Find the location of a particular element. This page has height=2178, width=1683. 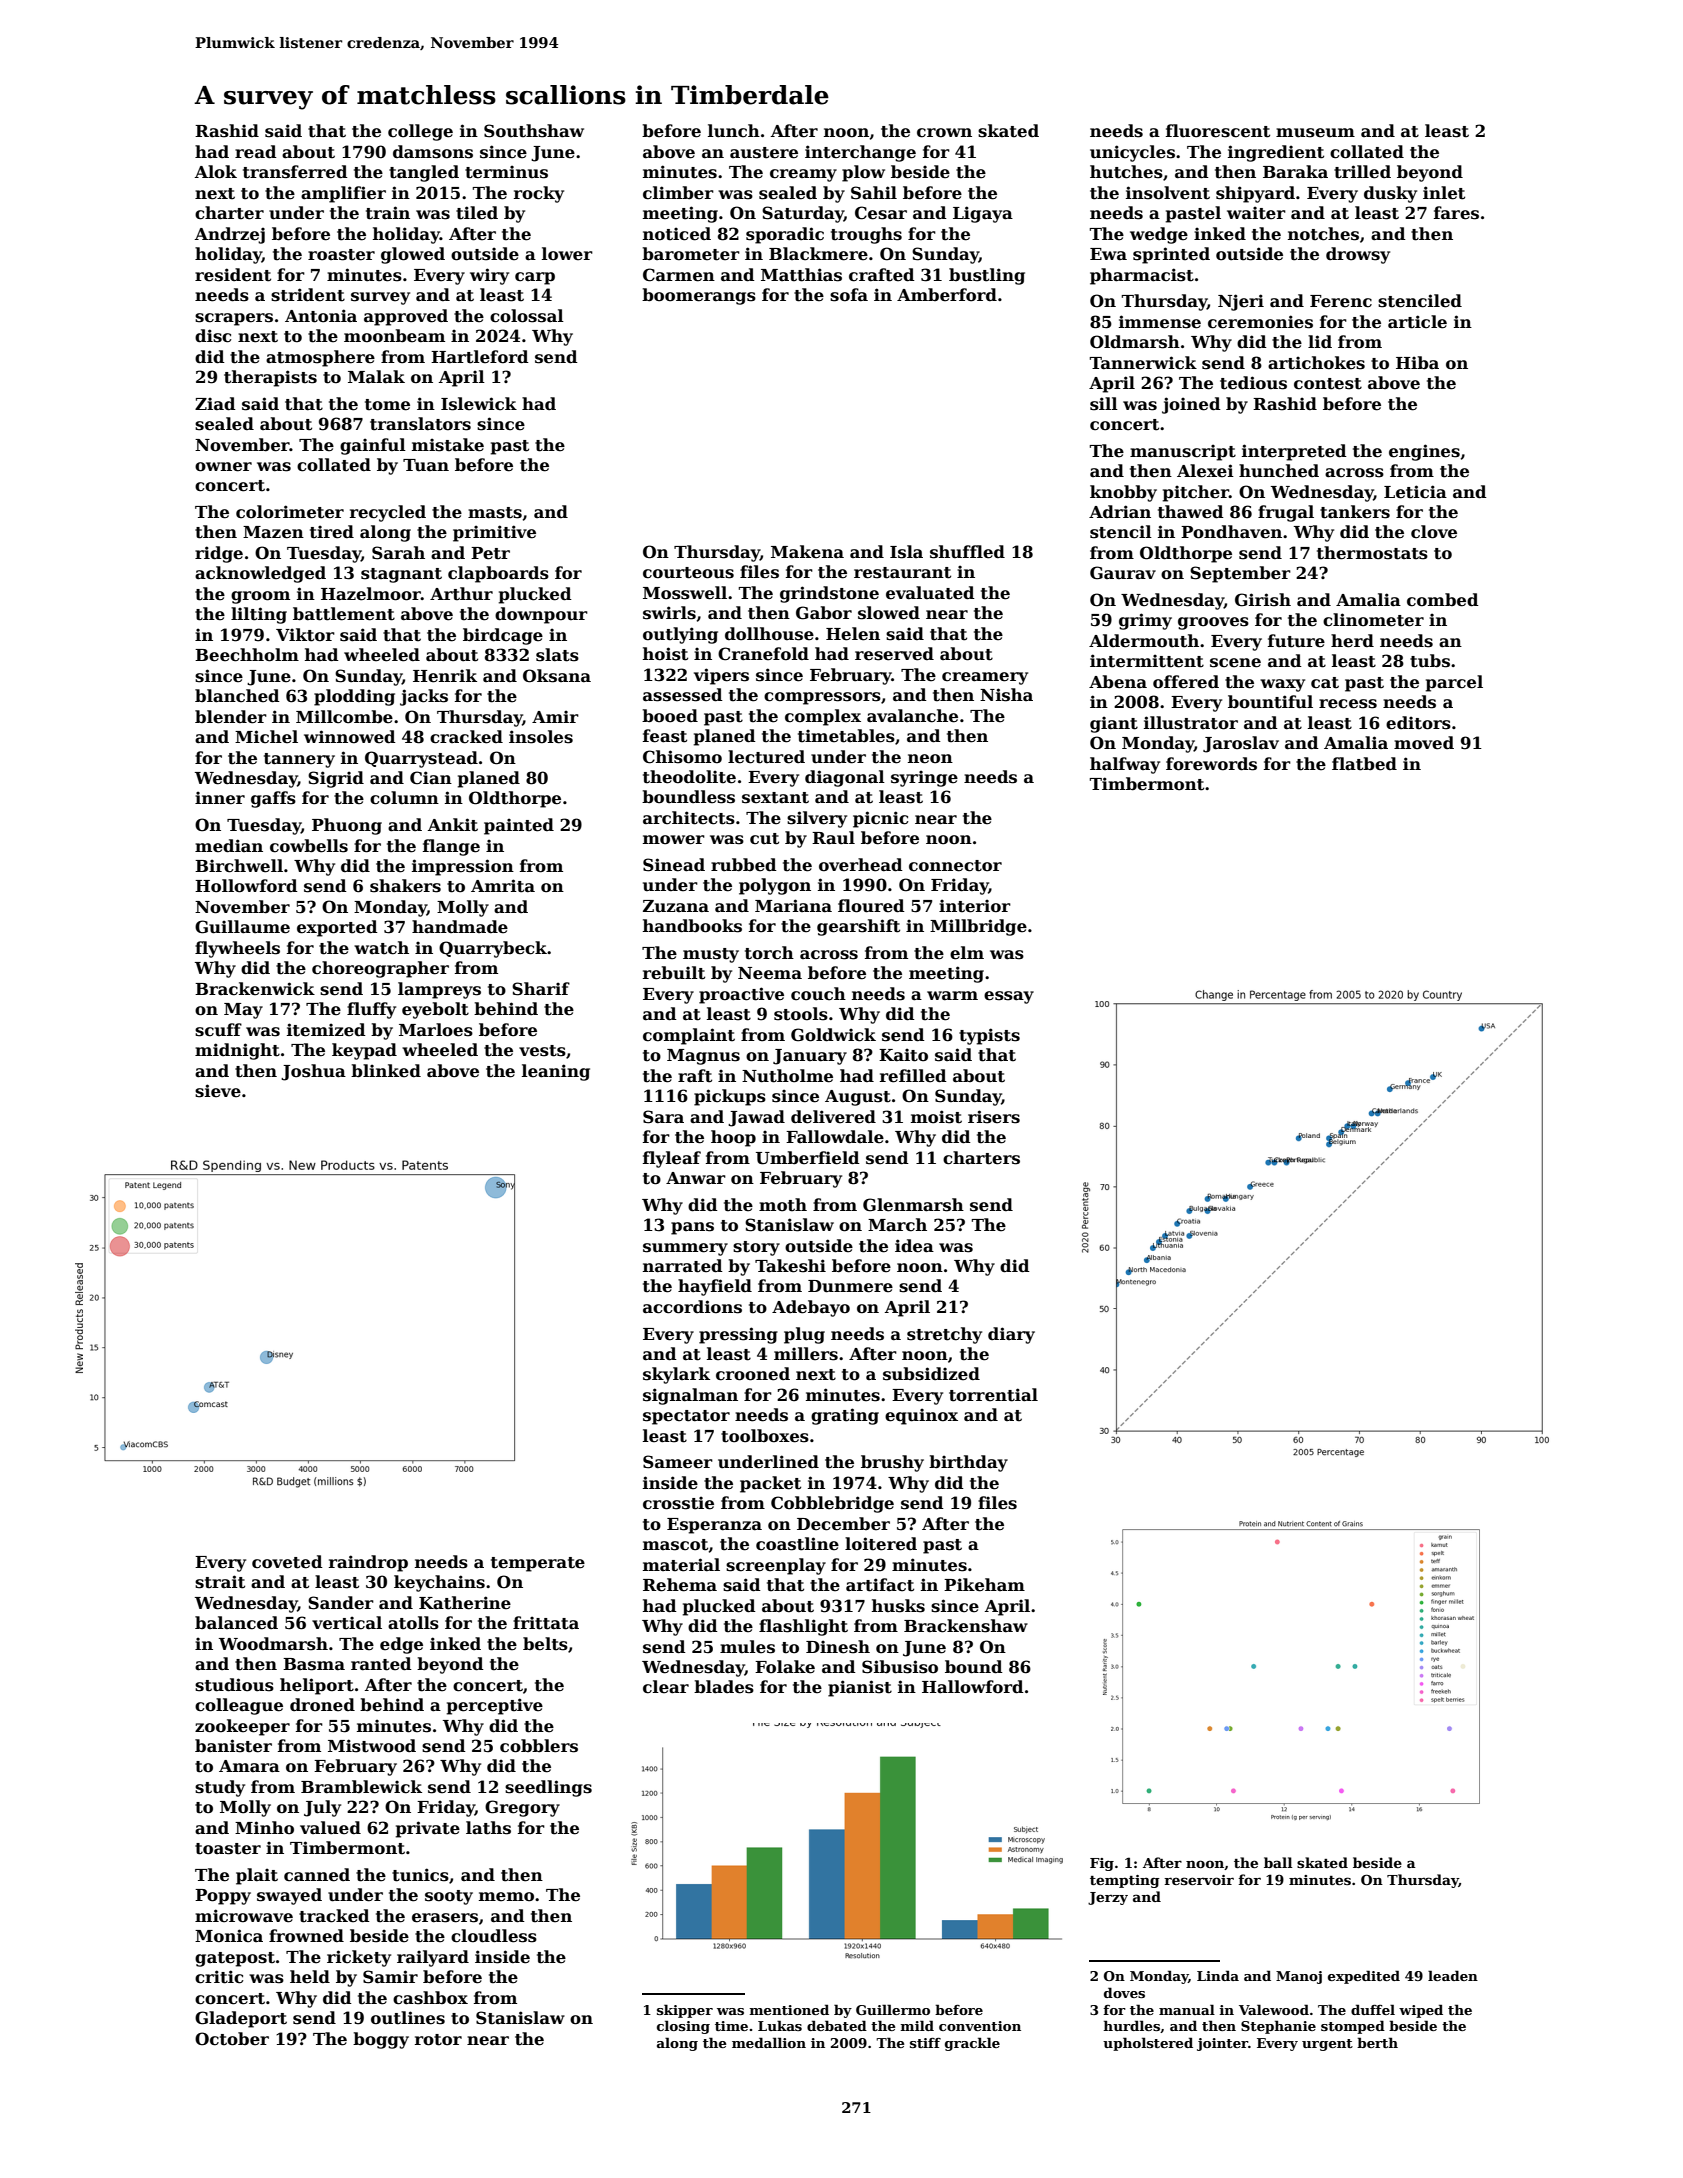

read is located at coordinates (256, 152).
